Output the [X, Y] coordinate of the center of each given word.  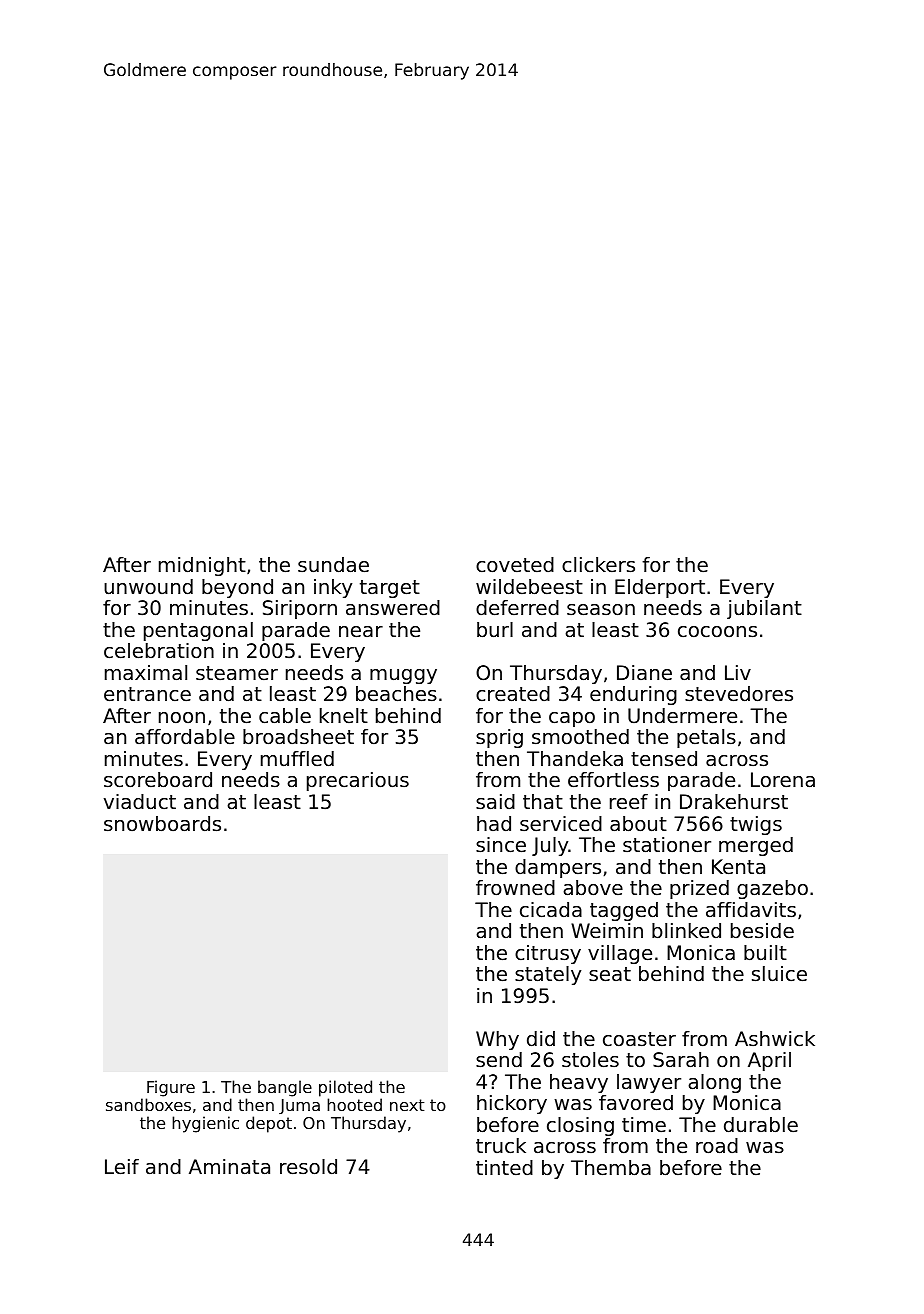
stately [548, 975]
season [601, 610]
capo [572, 719]
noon [182, 718]
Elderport [660, 588]
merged [756, 846]
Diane [644, 673]
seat [610, 974]
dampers [558, 868]
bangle [285, 1088]
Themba [611, 1168]
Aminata [229, 1166]
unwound [148, 587]
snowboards [162, 824]
